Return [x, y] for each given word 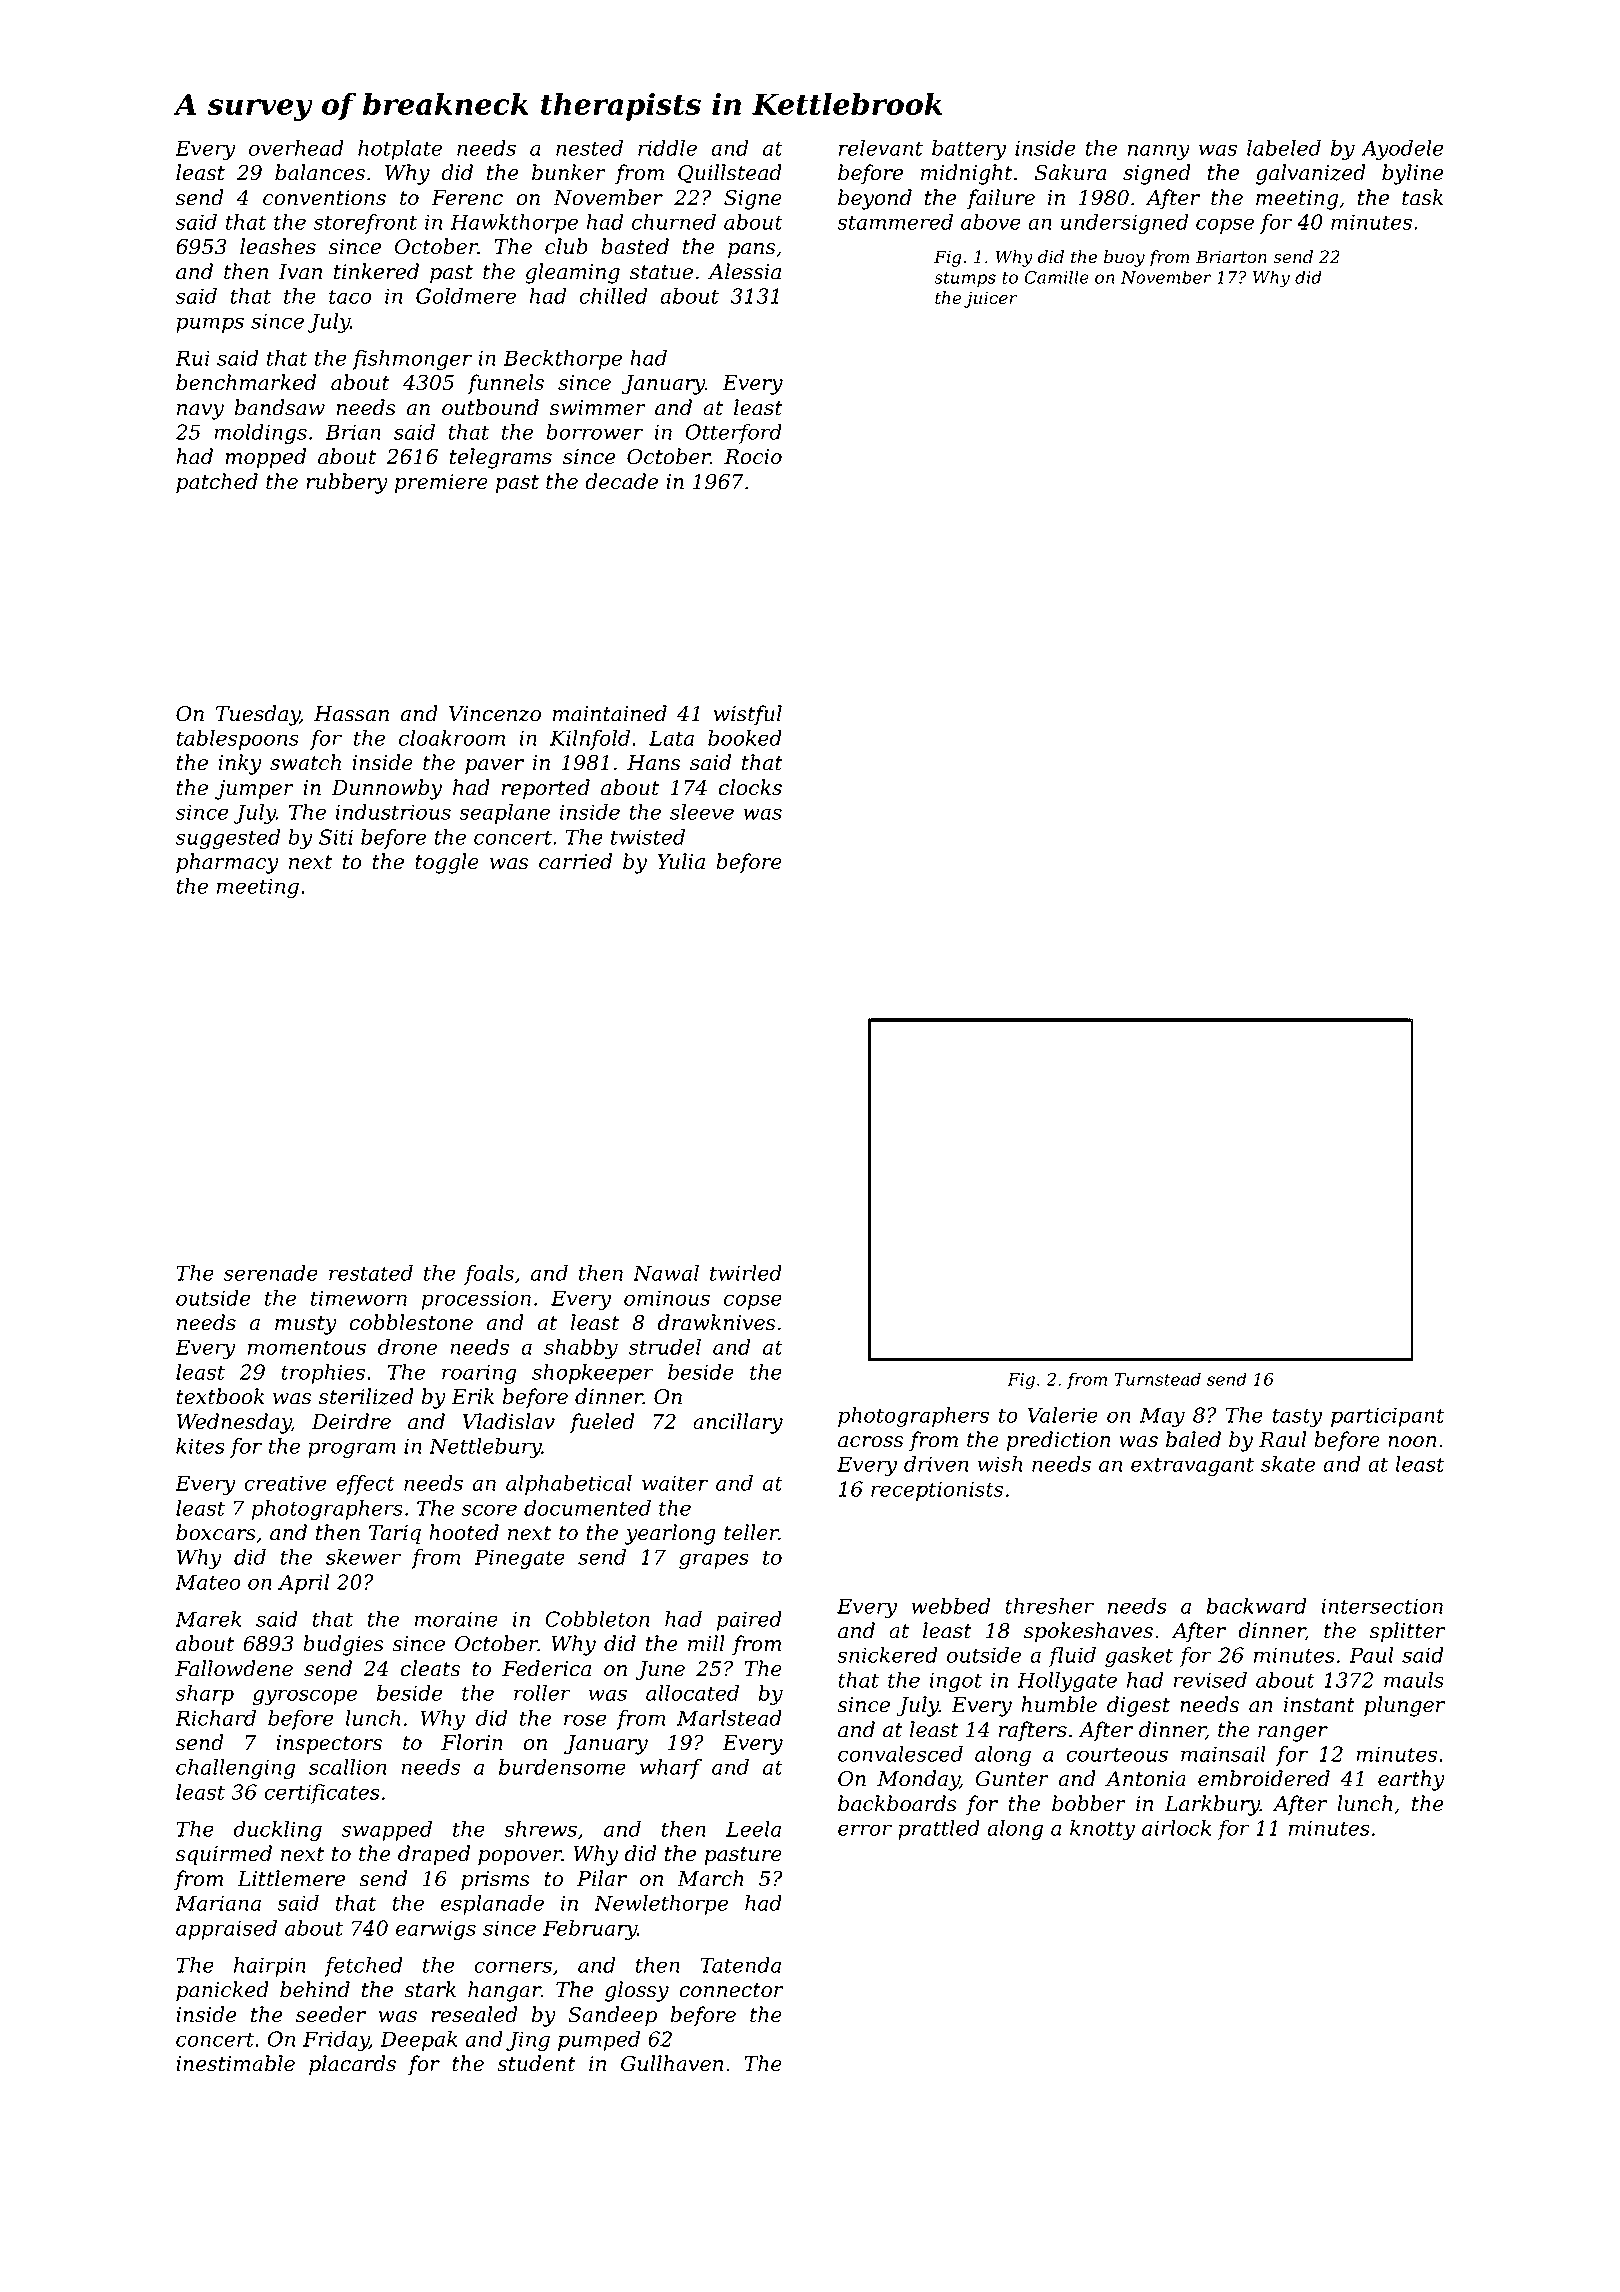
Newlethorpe [661, 1905]
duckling [277, 1831]
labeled [1284, 148]
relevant [881, 148]
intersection [1382, 1606]
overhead [296, 148]
